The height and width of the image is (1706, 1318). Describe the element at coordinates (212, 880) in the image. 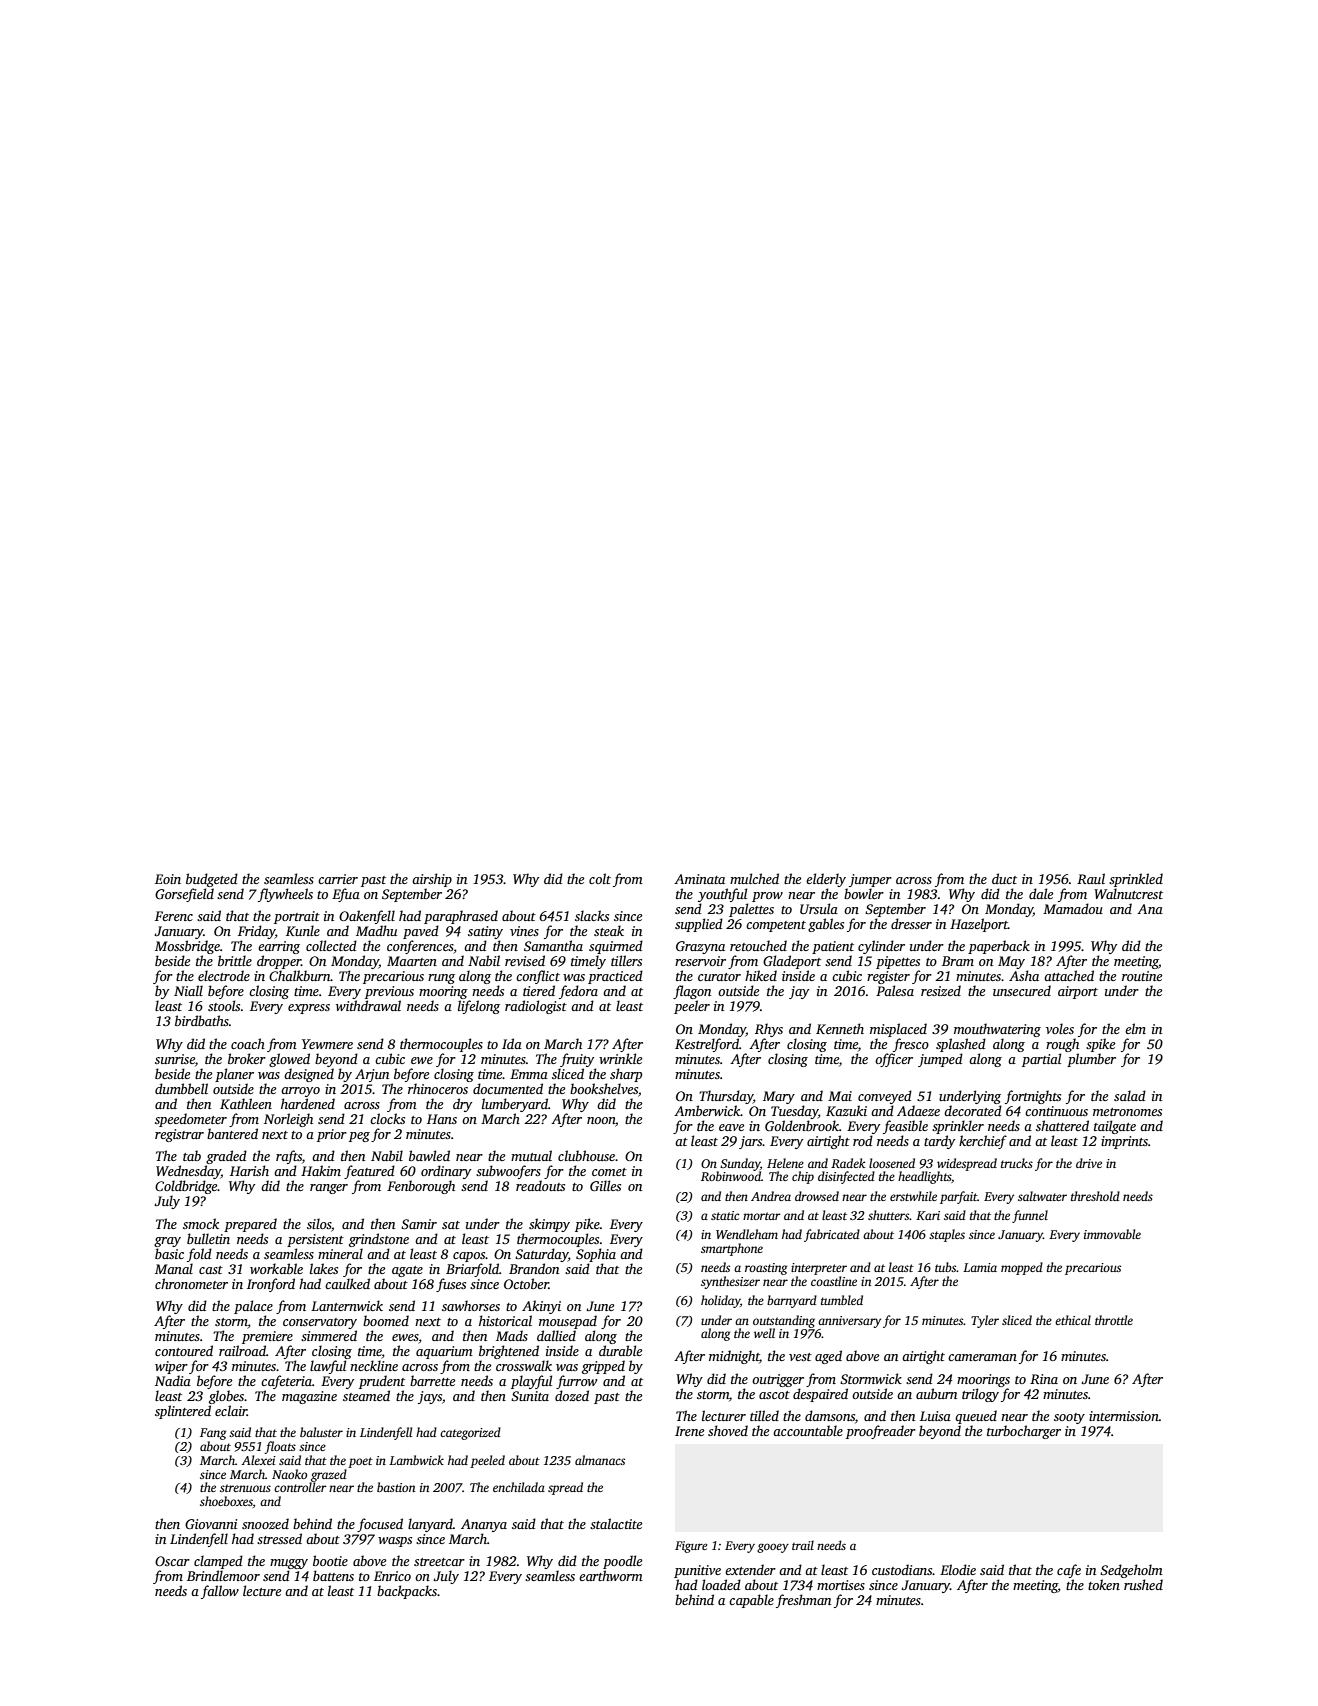

I see `budgeted` at that location.
